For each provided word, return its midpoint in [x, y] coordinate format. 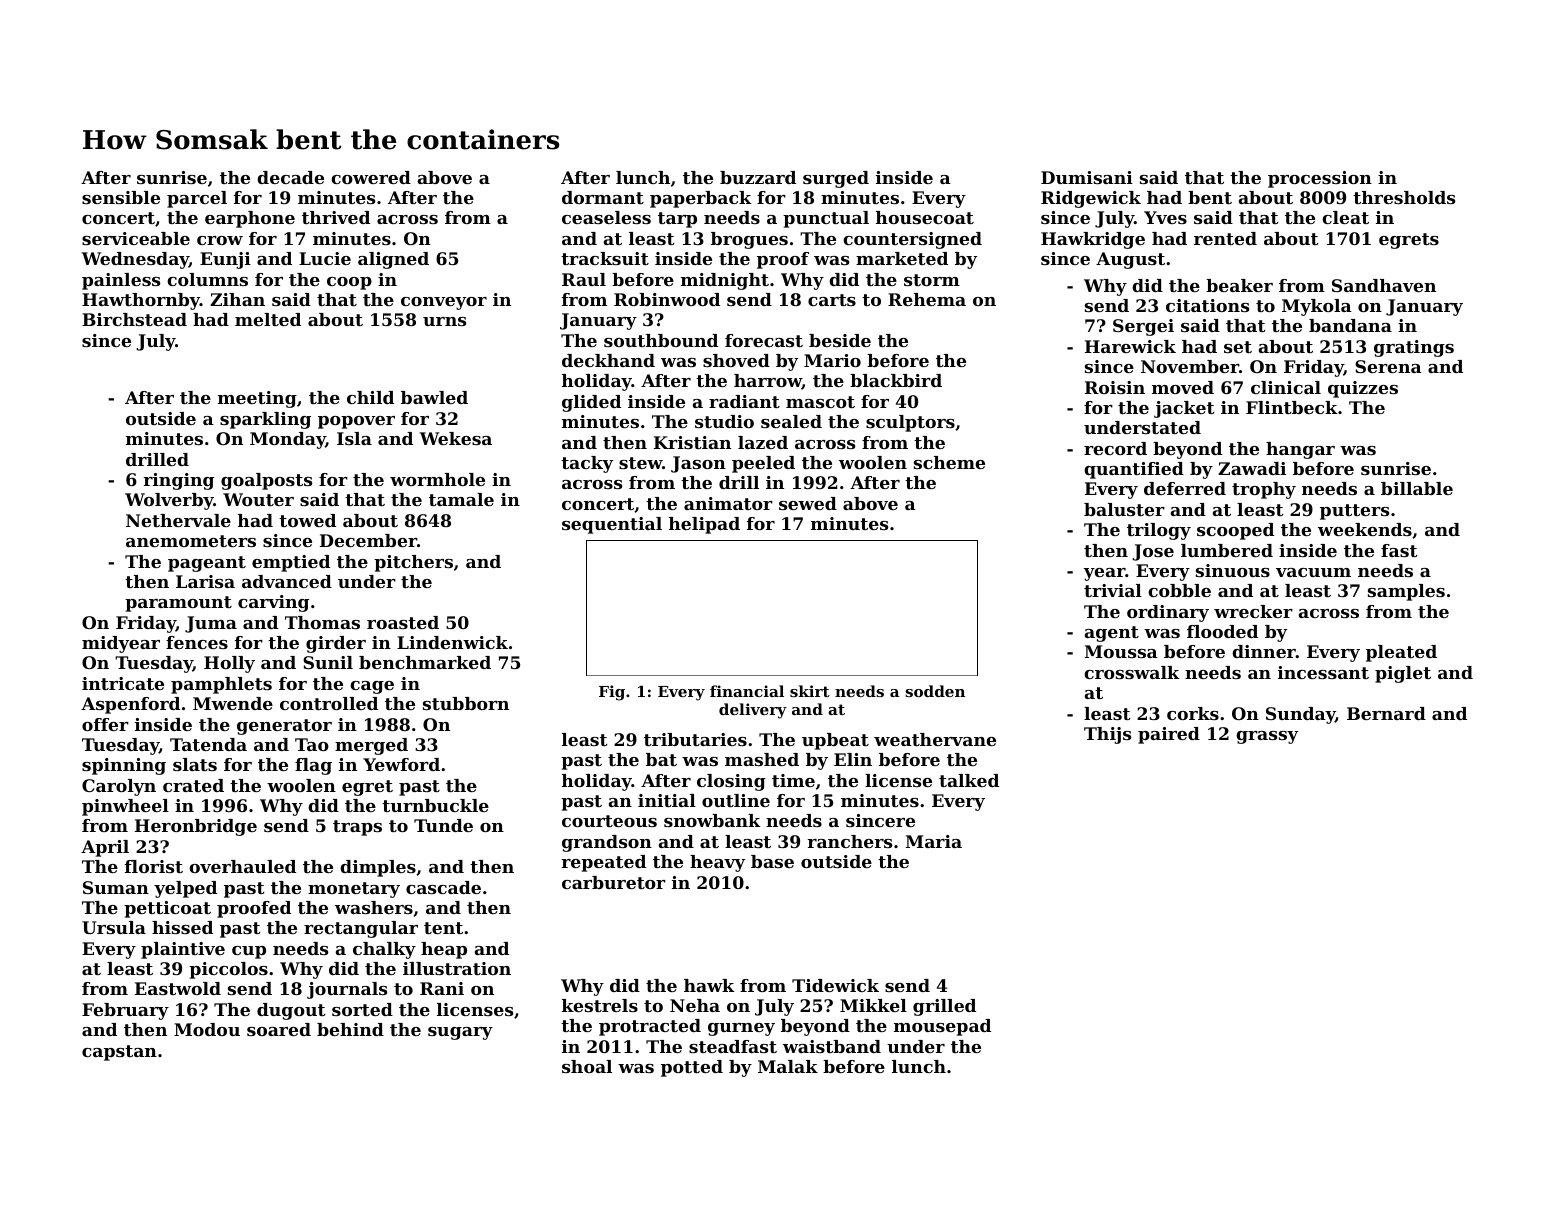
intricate [123, 683]
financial [747, 691]
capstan [119, 1053]
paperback [701, 199]
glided [591, 403]
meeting [257, 399]
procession [1320, 179]
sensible [121, 197]
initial [667, 800]
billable [1417, 488]
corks [1193, 713]
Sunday [1300, 715]
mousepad [942, 1027]
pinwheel [125, 807]
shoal [587, 1066]
